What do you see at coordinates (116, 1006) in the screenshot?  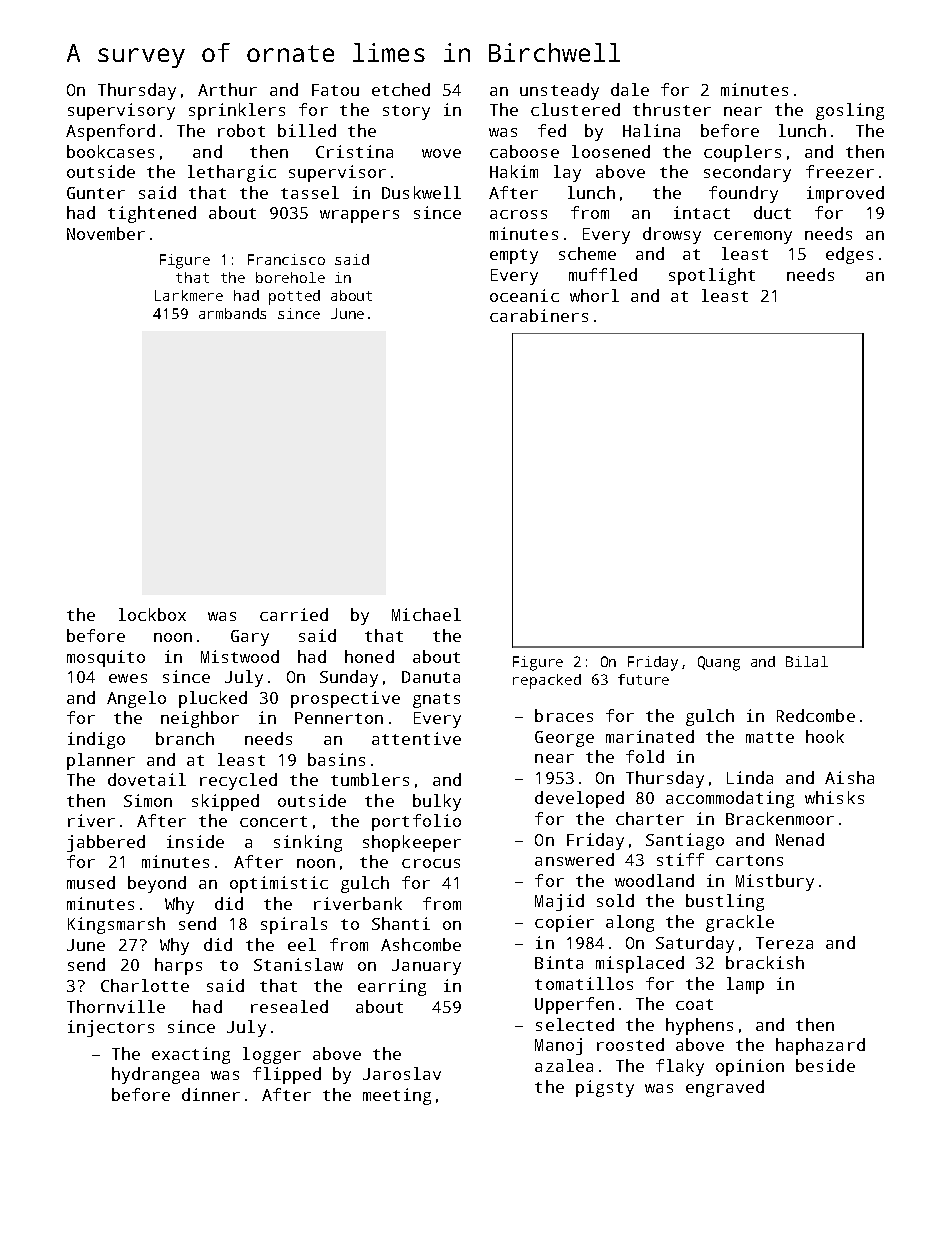 I see `Thornville` at bounding box center [116, 1006].
